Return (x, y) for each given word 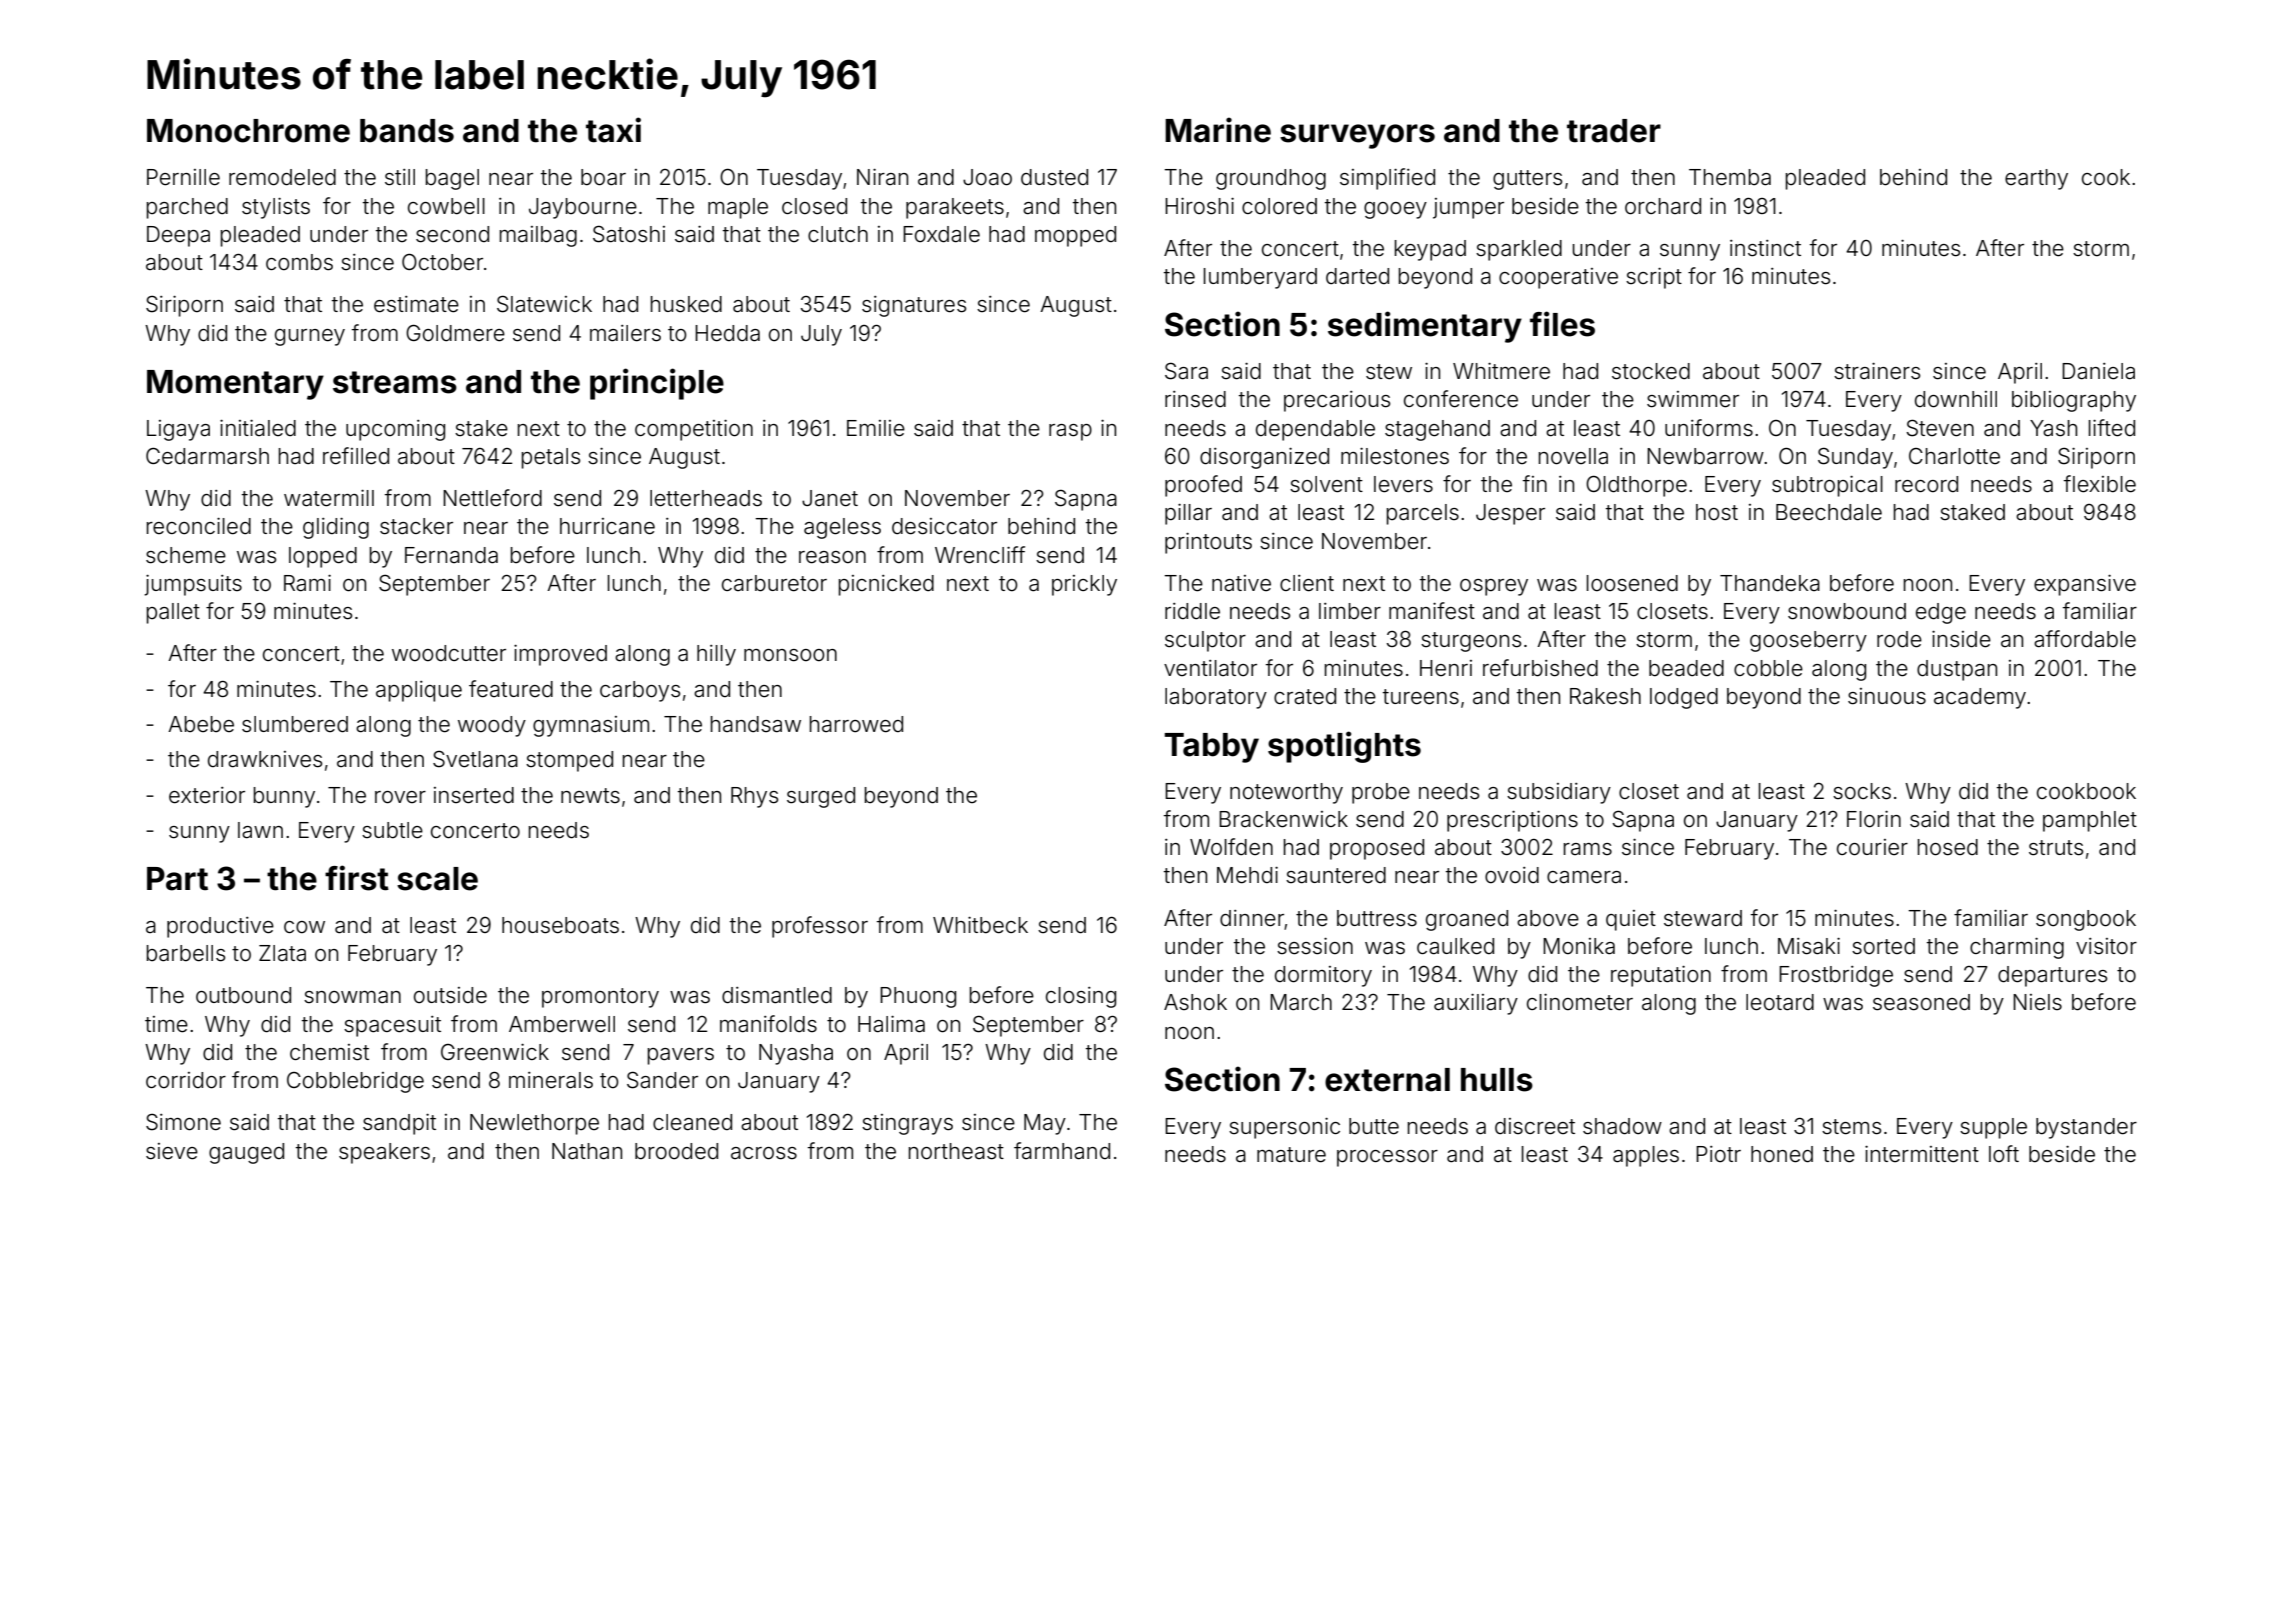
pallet (173, 613)
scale (437, 879)
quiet (1631, 920)
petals (551, 458)
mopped (1075, 236)
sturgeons (1471, 642)
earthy (2036, 179)
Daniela (2098, 371)
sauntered (1336, 875)
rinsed (1195, 399)
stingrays (907, 1124)
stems (1851, 1127)
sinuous (1887, 696)
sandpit (399, 1124)
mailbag (538, 236)
